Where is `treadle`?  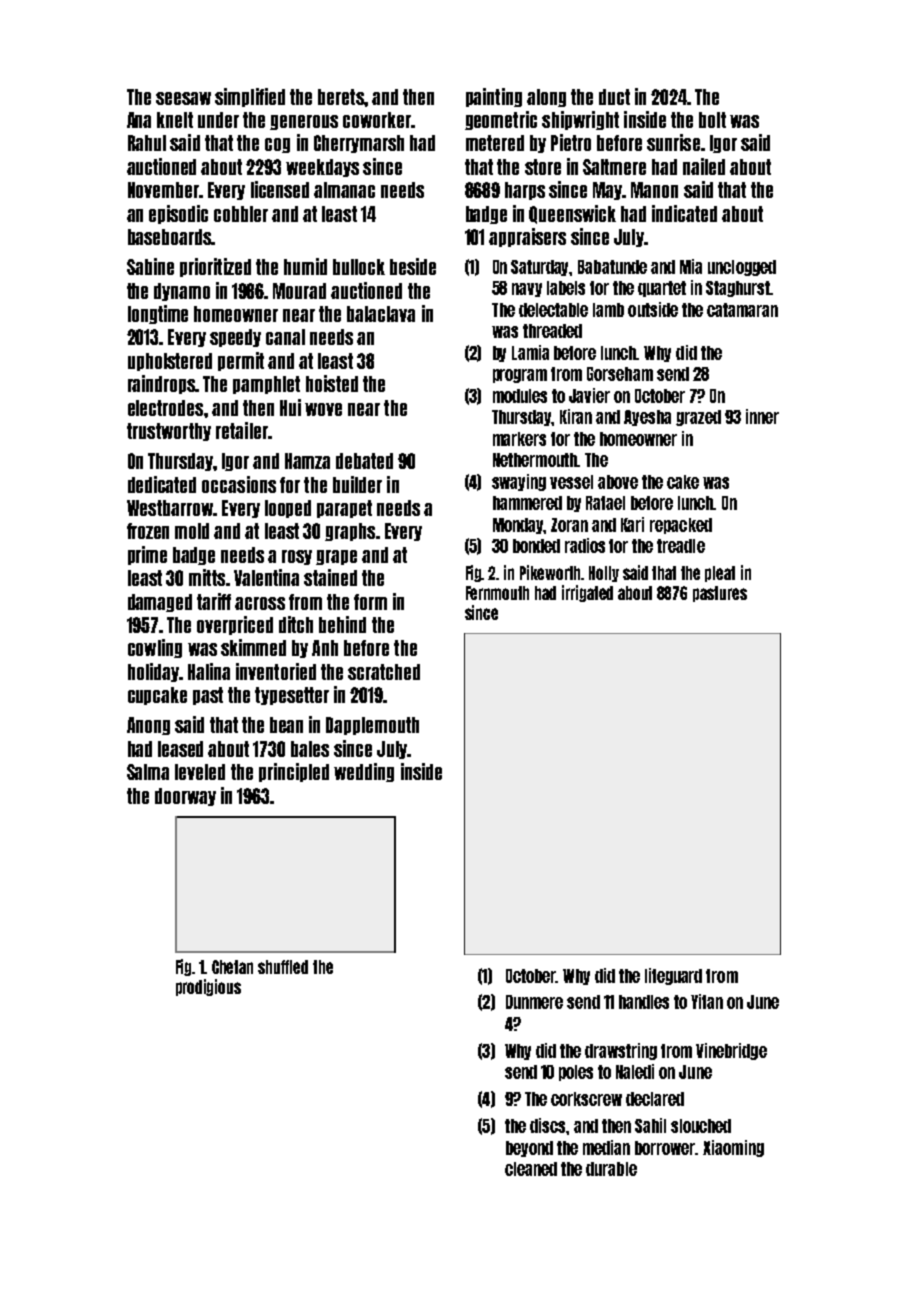
treadle is located at coordinates (681, 546).
